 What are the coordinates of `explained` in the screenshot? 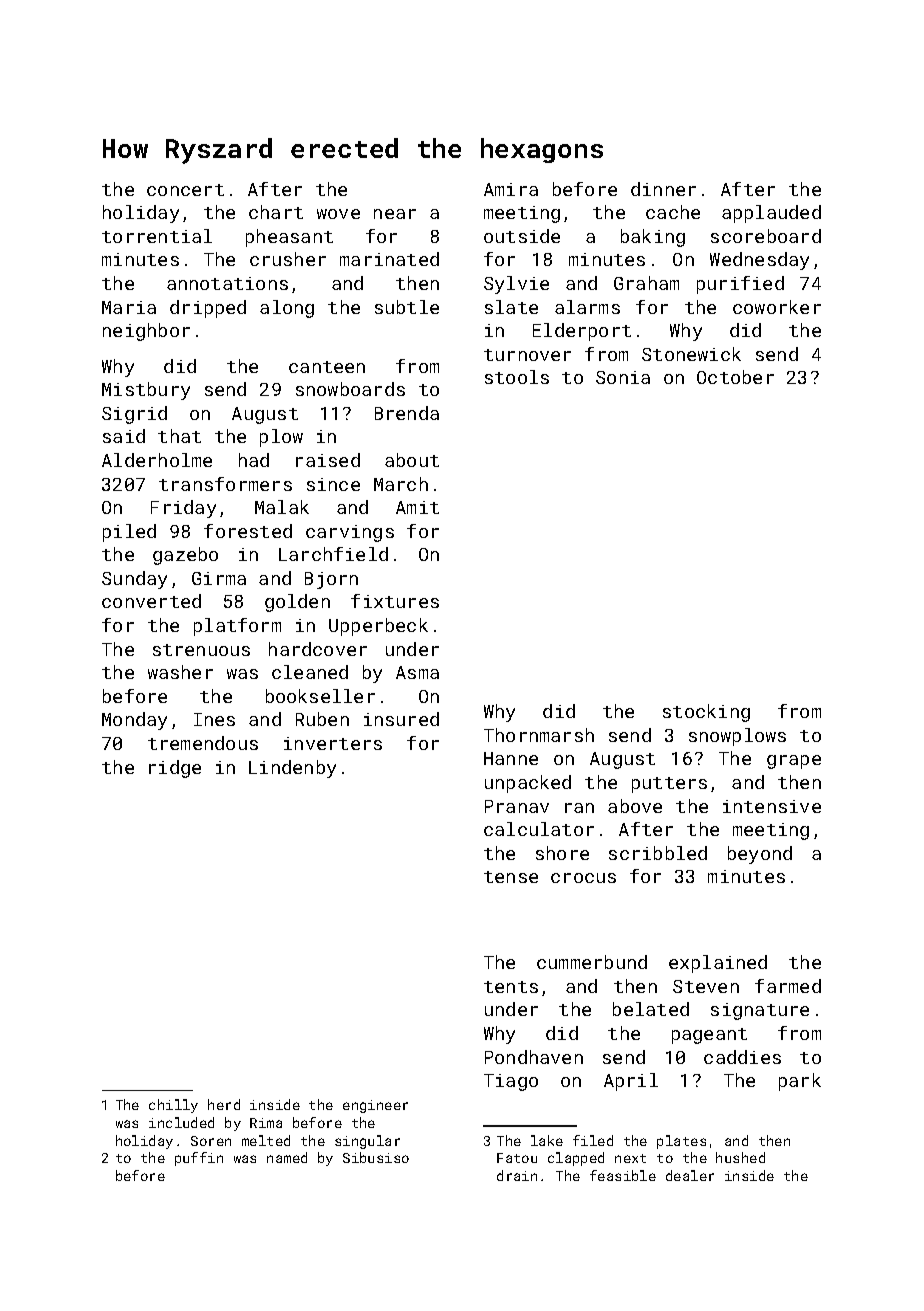 It's located at (718, 964).
